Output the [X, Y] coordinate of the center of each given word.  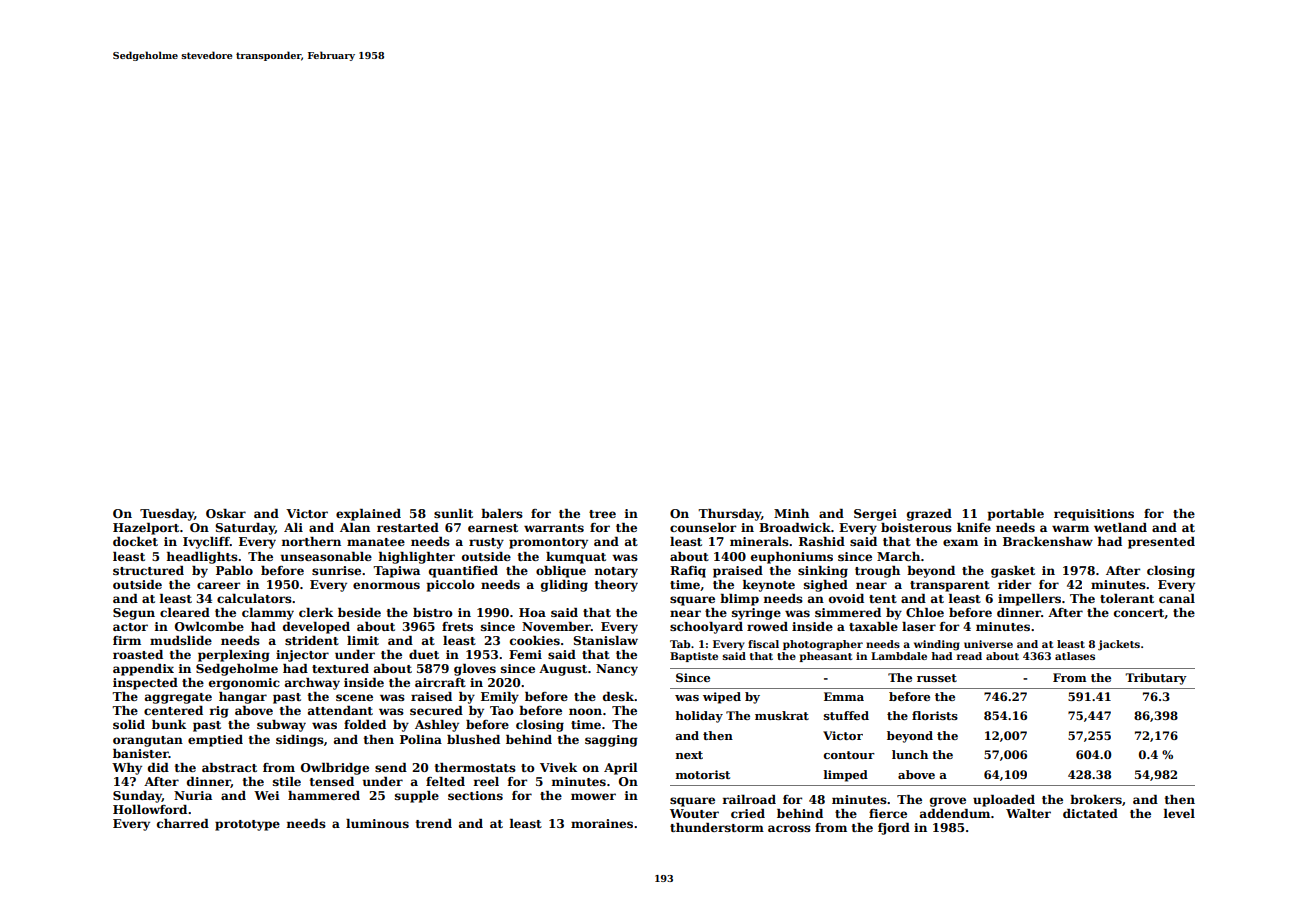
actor [130, 627]
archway [312, 684]
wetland [1120, 527]
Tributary [1156, 679]
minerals [759, 541]
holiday [699, 717]
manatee [376, 542]
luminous [377, 823]
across [789, 828]
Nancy [617, 670]
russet [937, 678]
